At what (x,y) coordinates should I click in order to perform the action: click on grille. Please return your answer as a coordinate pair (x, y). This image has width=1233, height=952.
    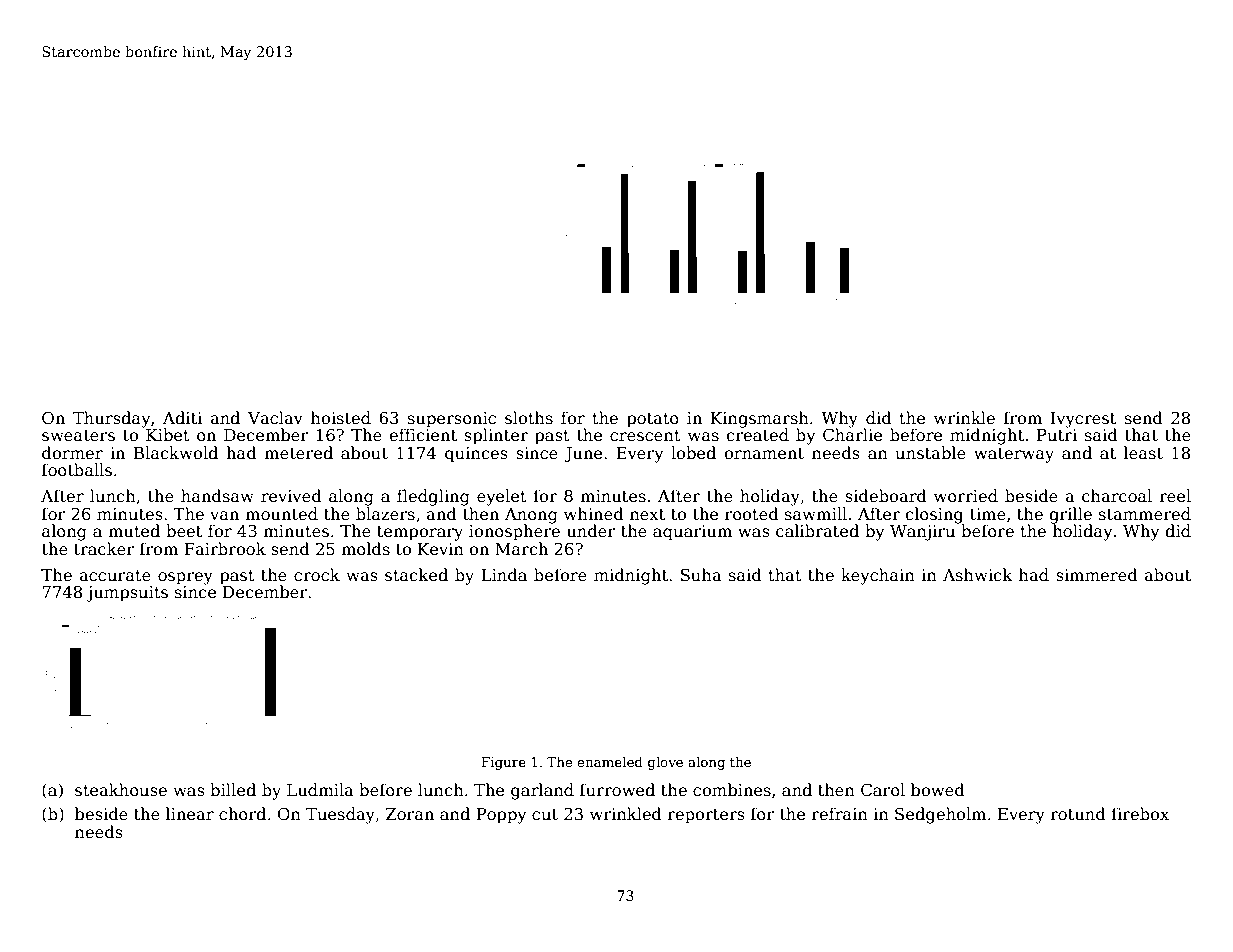
    Looking at the image, I should click on (1070, 515).
